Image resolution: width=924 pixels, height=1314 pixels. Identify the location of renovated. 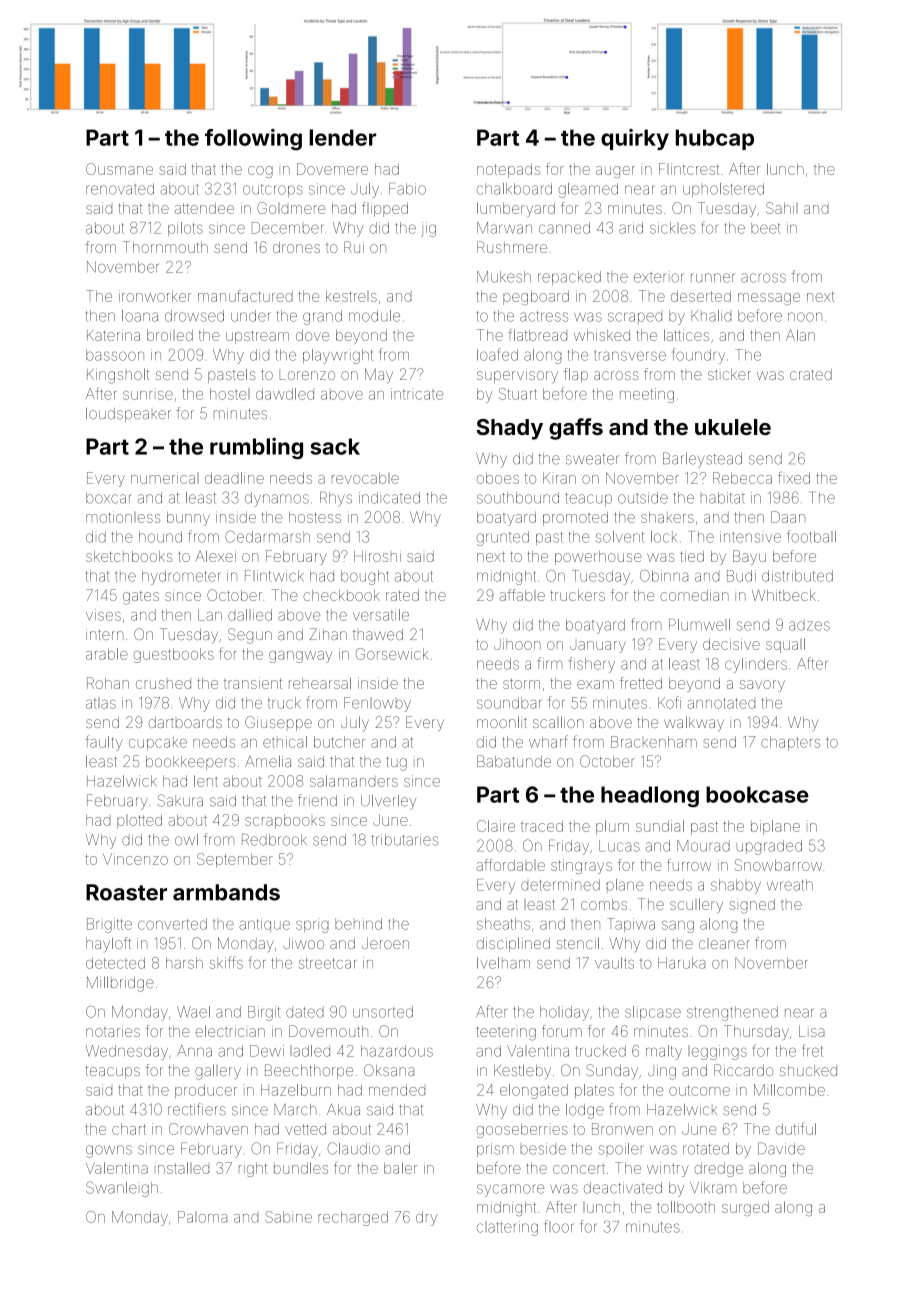
(120, 189).
